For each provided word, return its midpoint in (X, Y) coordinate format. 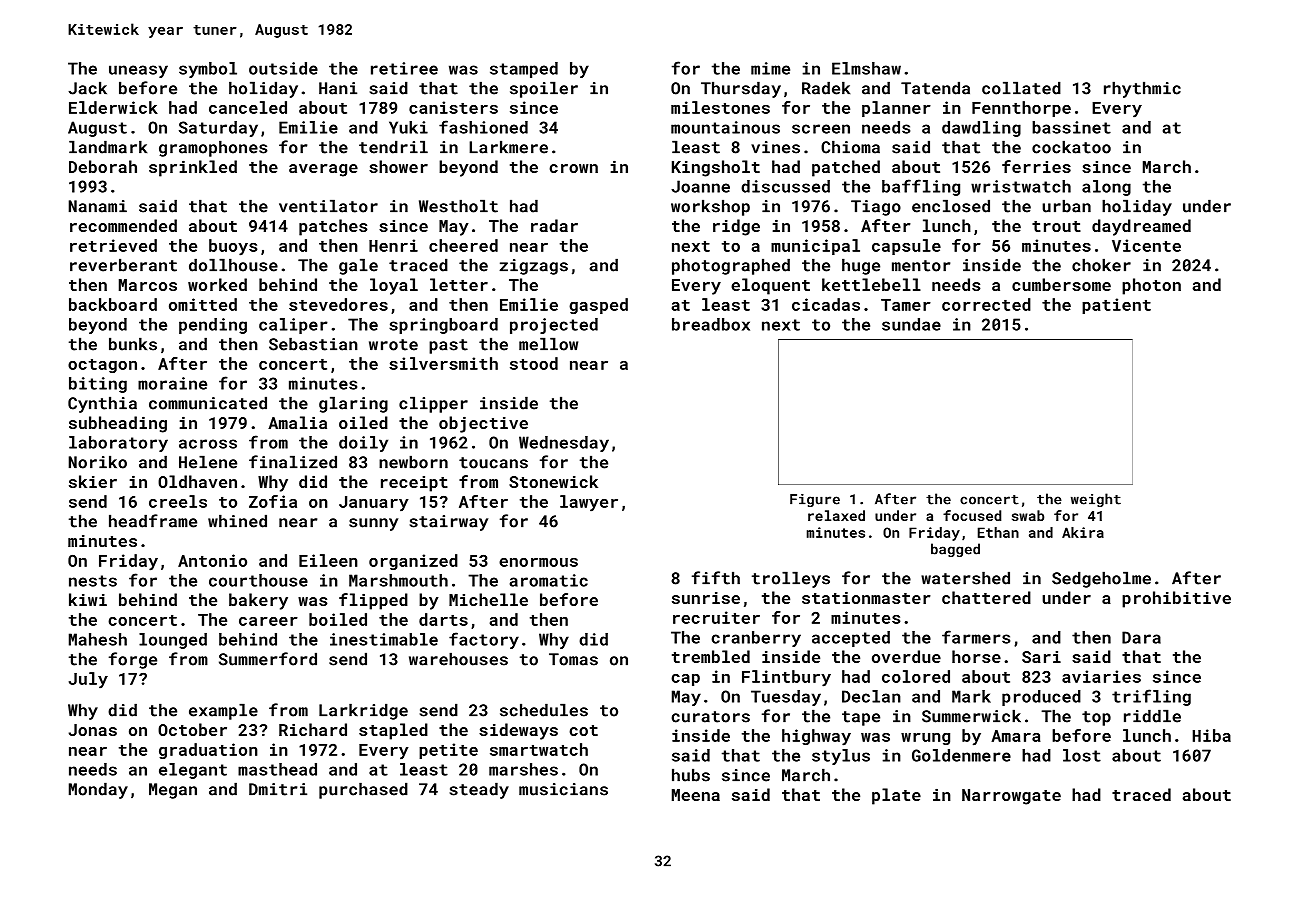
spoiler (544, 89)
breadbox (711, 324)
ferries (1036, 166)
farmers (976, 637)
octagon (102, 366)
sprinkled (193, 168)
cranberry (756, 639)
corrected (986, 304)
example (223, 711)
